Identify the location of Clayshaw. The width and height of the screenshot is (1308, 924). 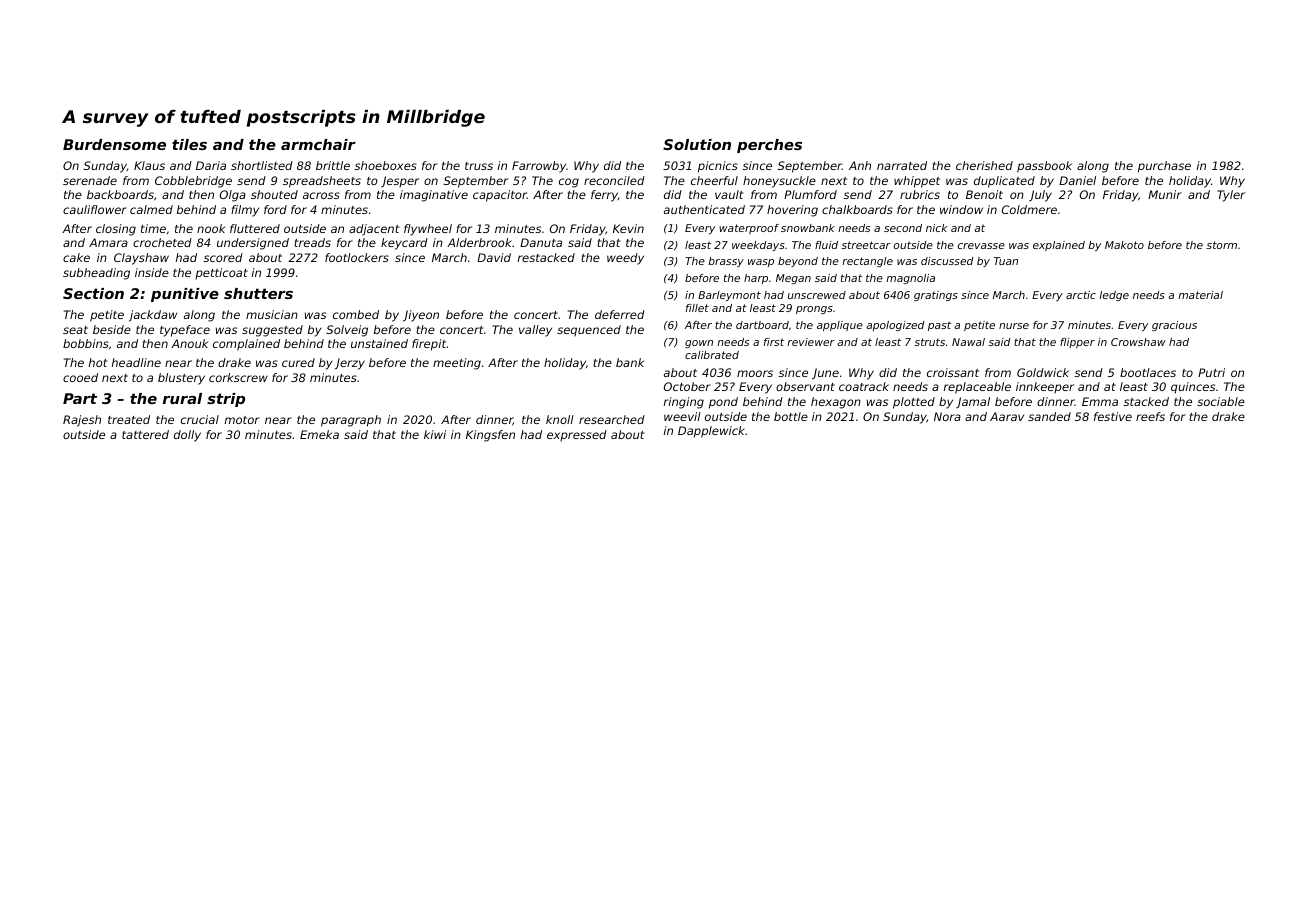
(141, 259).
